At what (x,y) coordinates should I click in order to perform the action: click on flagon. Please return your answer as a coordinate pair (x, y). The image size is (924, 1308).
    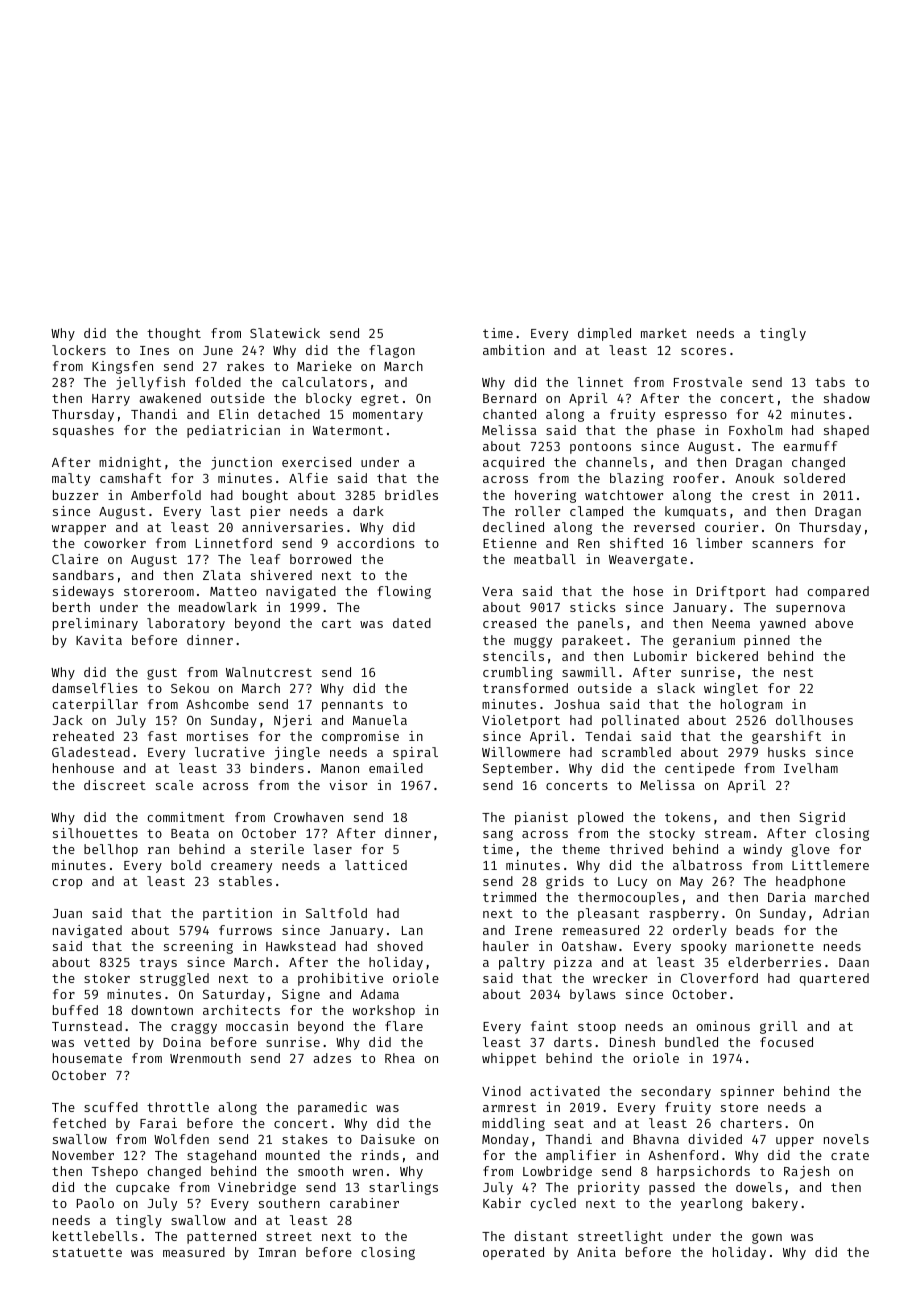
    Looking at the image, I should click on (392, 351).
